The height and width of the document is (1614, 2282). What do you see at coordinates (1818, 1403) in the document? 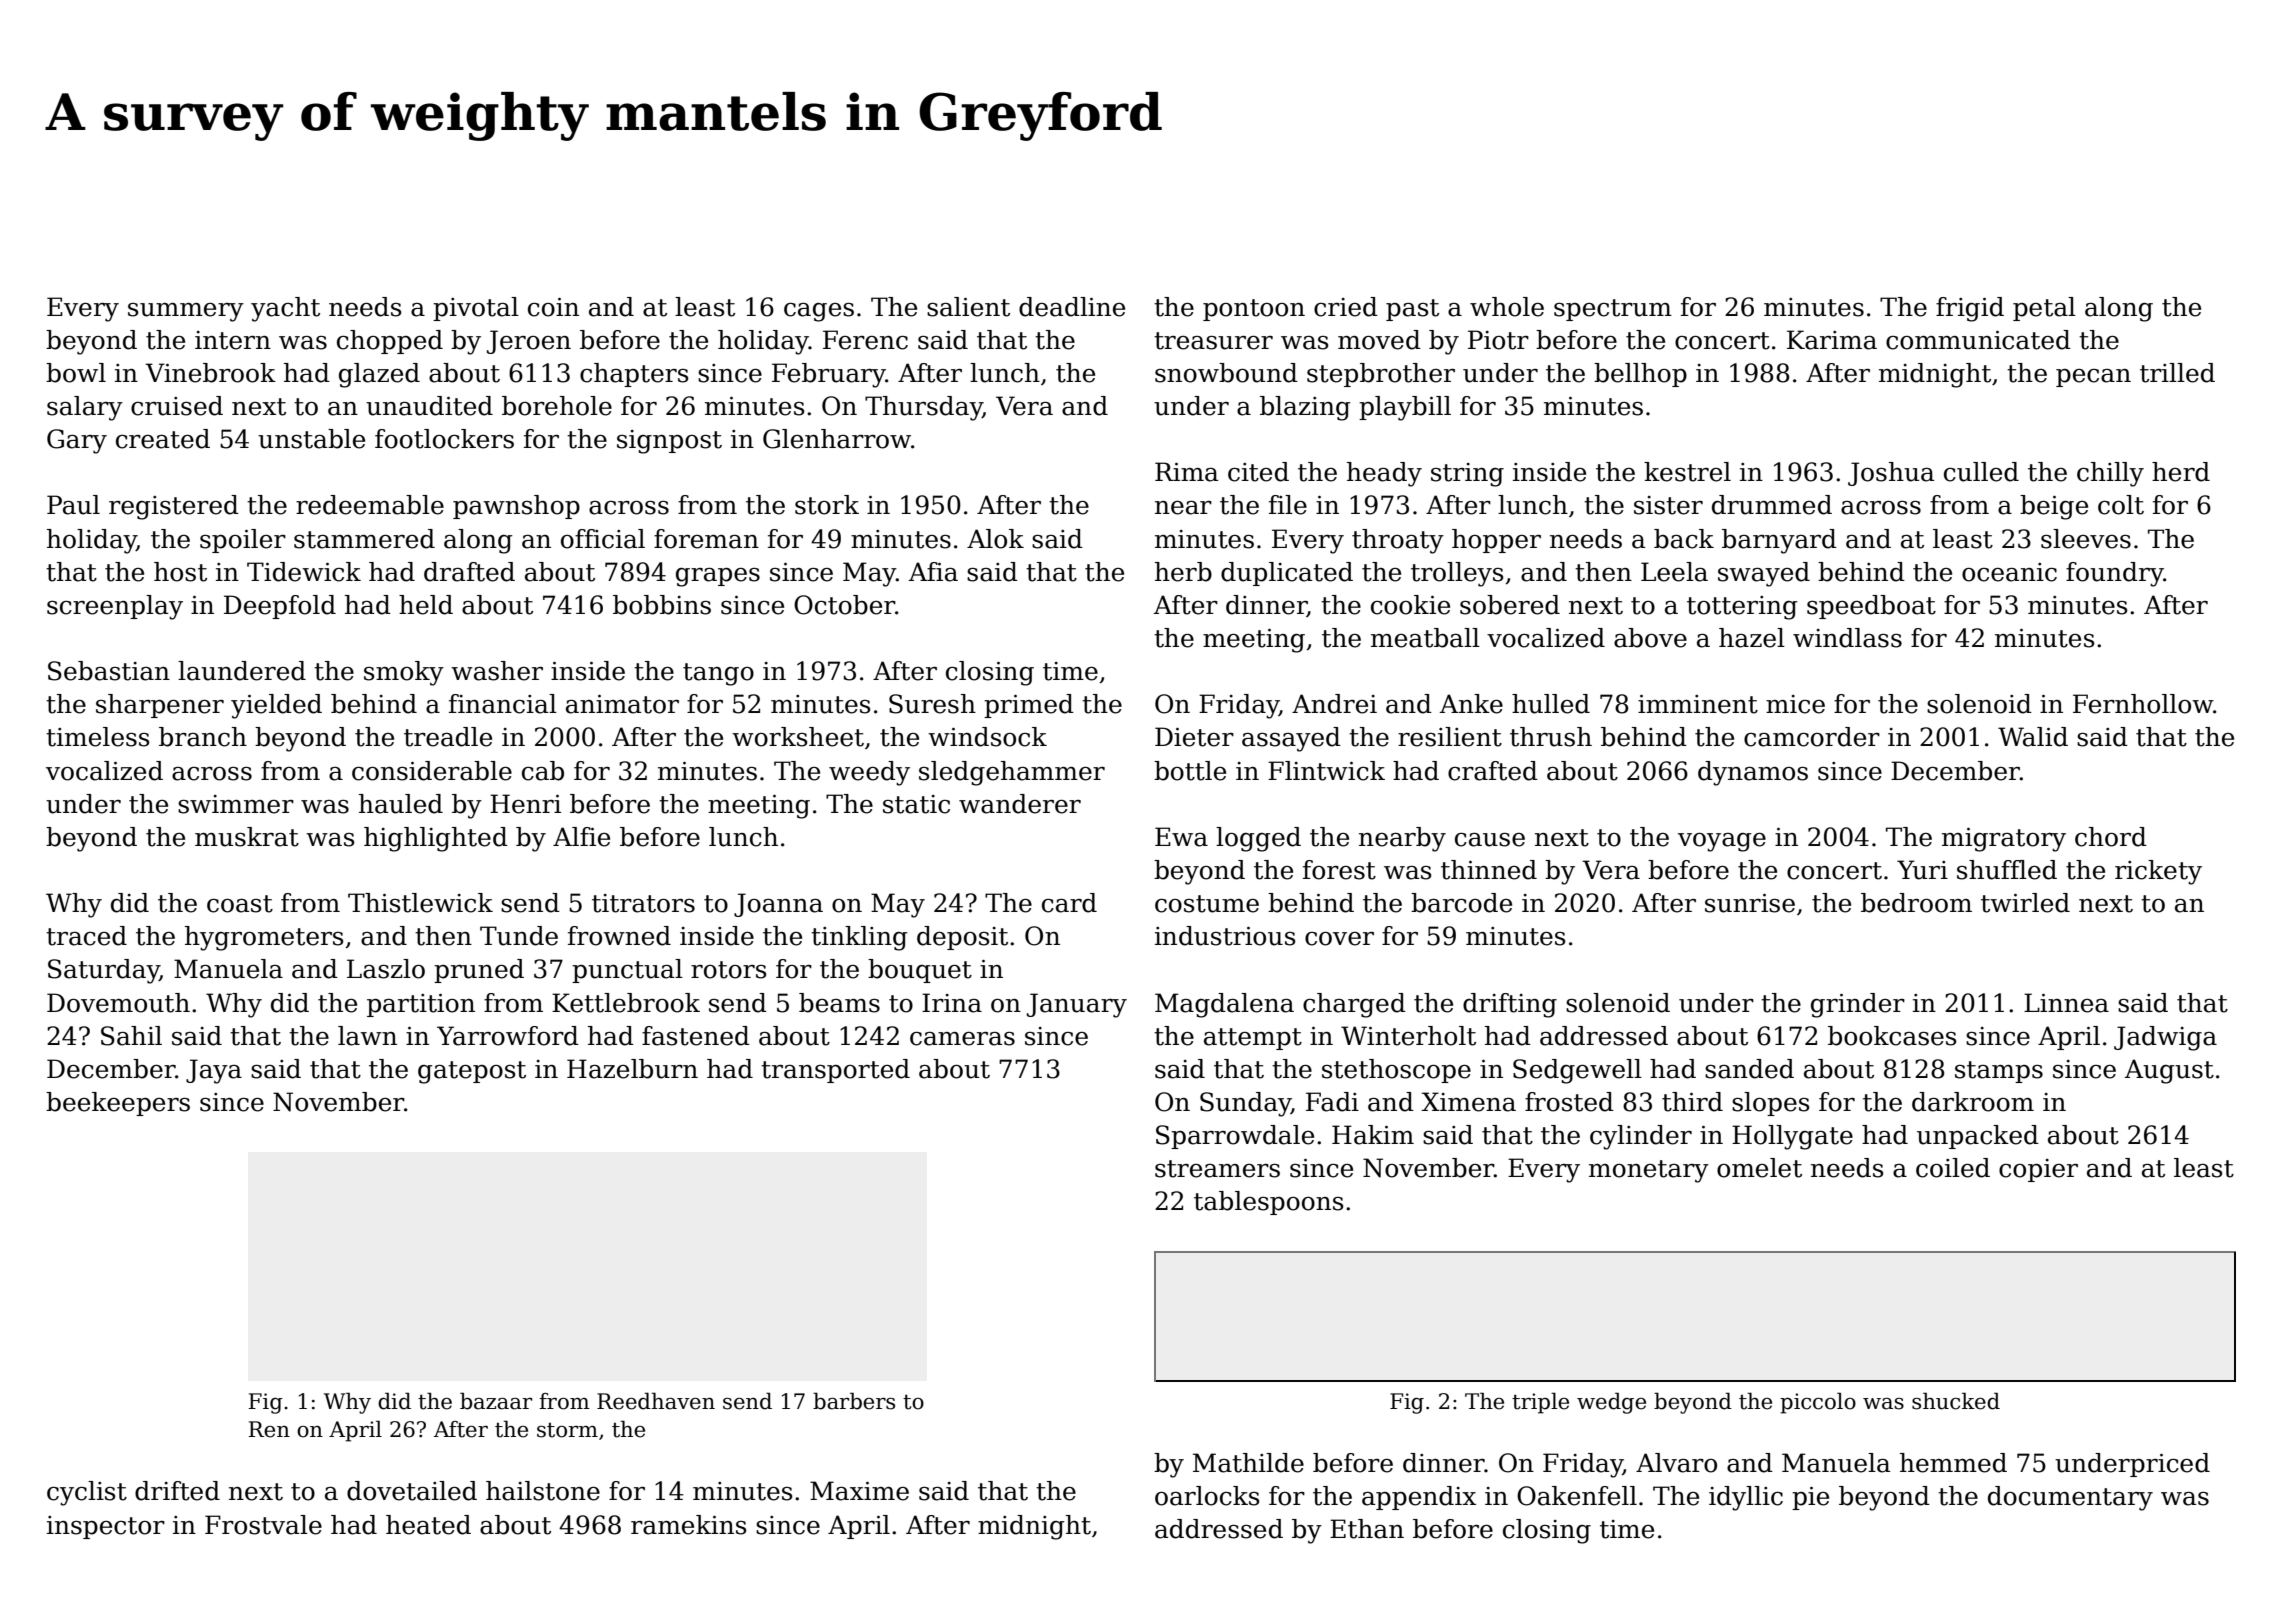
I see `piccolo` at bounding box center [1818, 1403].
